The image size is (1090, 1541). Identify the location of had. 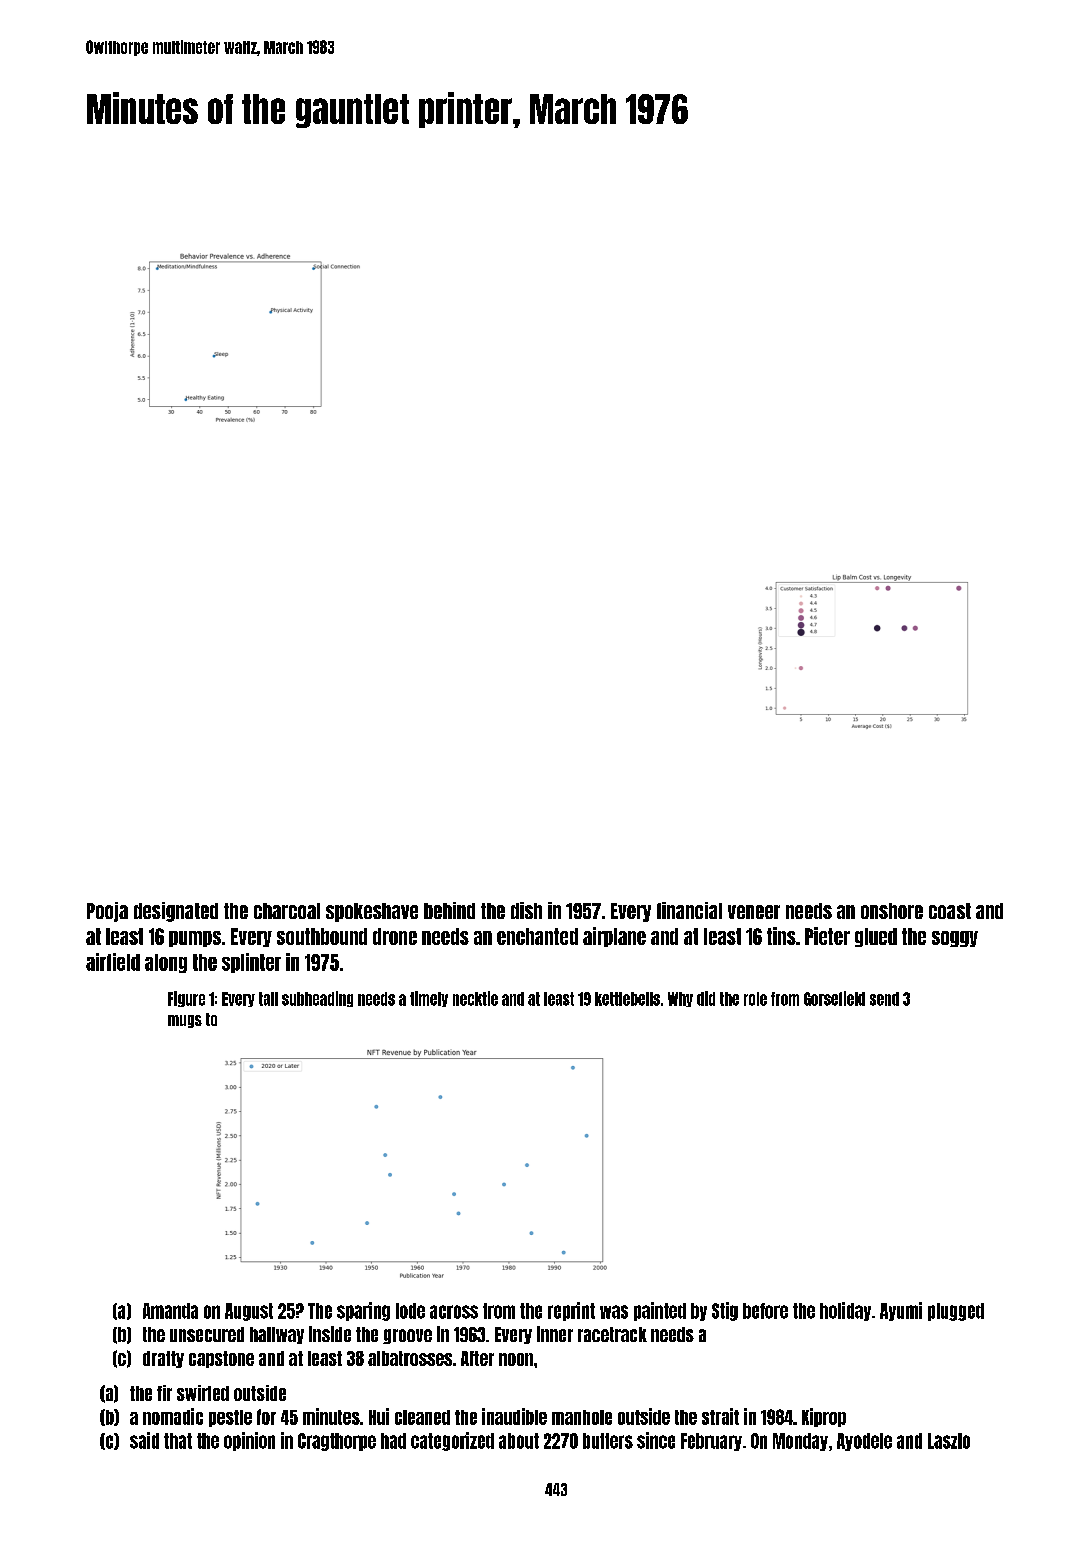
(393, 1441).
